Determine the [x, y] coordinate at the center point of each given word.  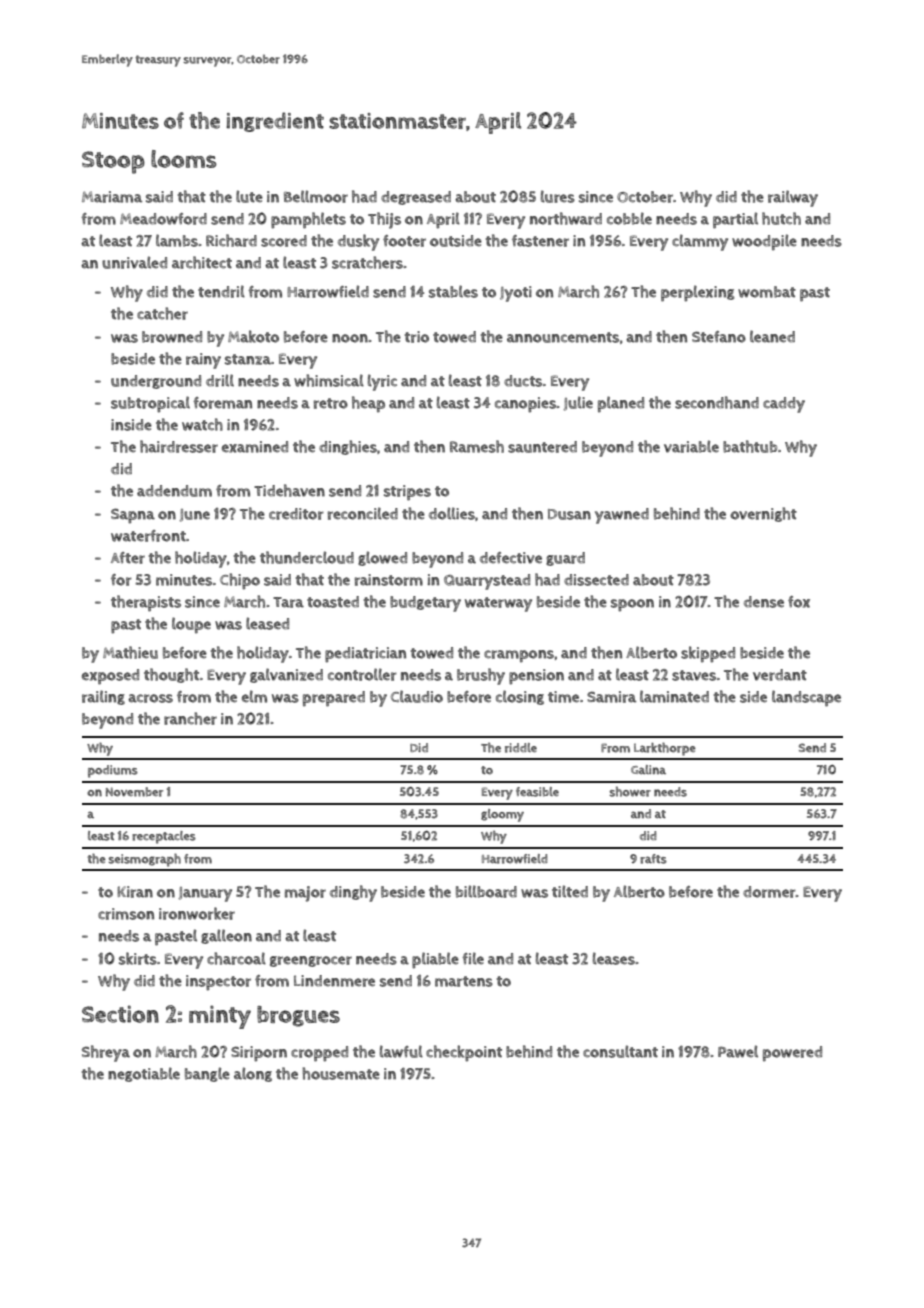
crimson [126, 914]
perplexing [697, 293]
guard [565, 559]
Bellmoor [316, 196]
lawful [401, 1051]
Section [120, 1014]
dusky [358, 242]
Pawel [738, 1051]
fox [799, 602]
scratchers [367, 262]
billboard [486, 891]
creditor [296, 514]
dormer [769, 892]
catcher [162, 313]
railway [793, 198]
